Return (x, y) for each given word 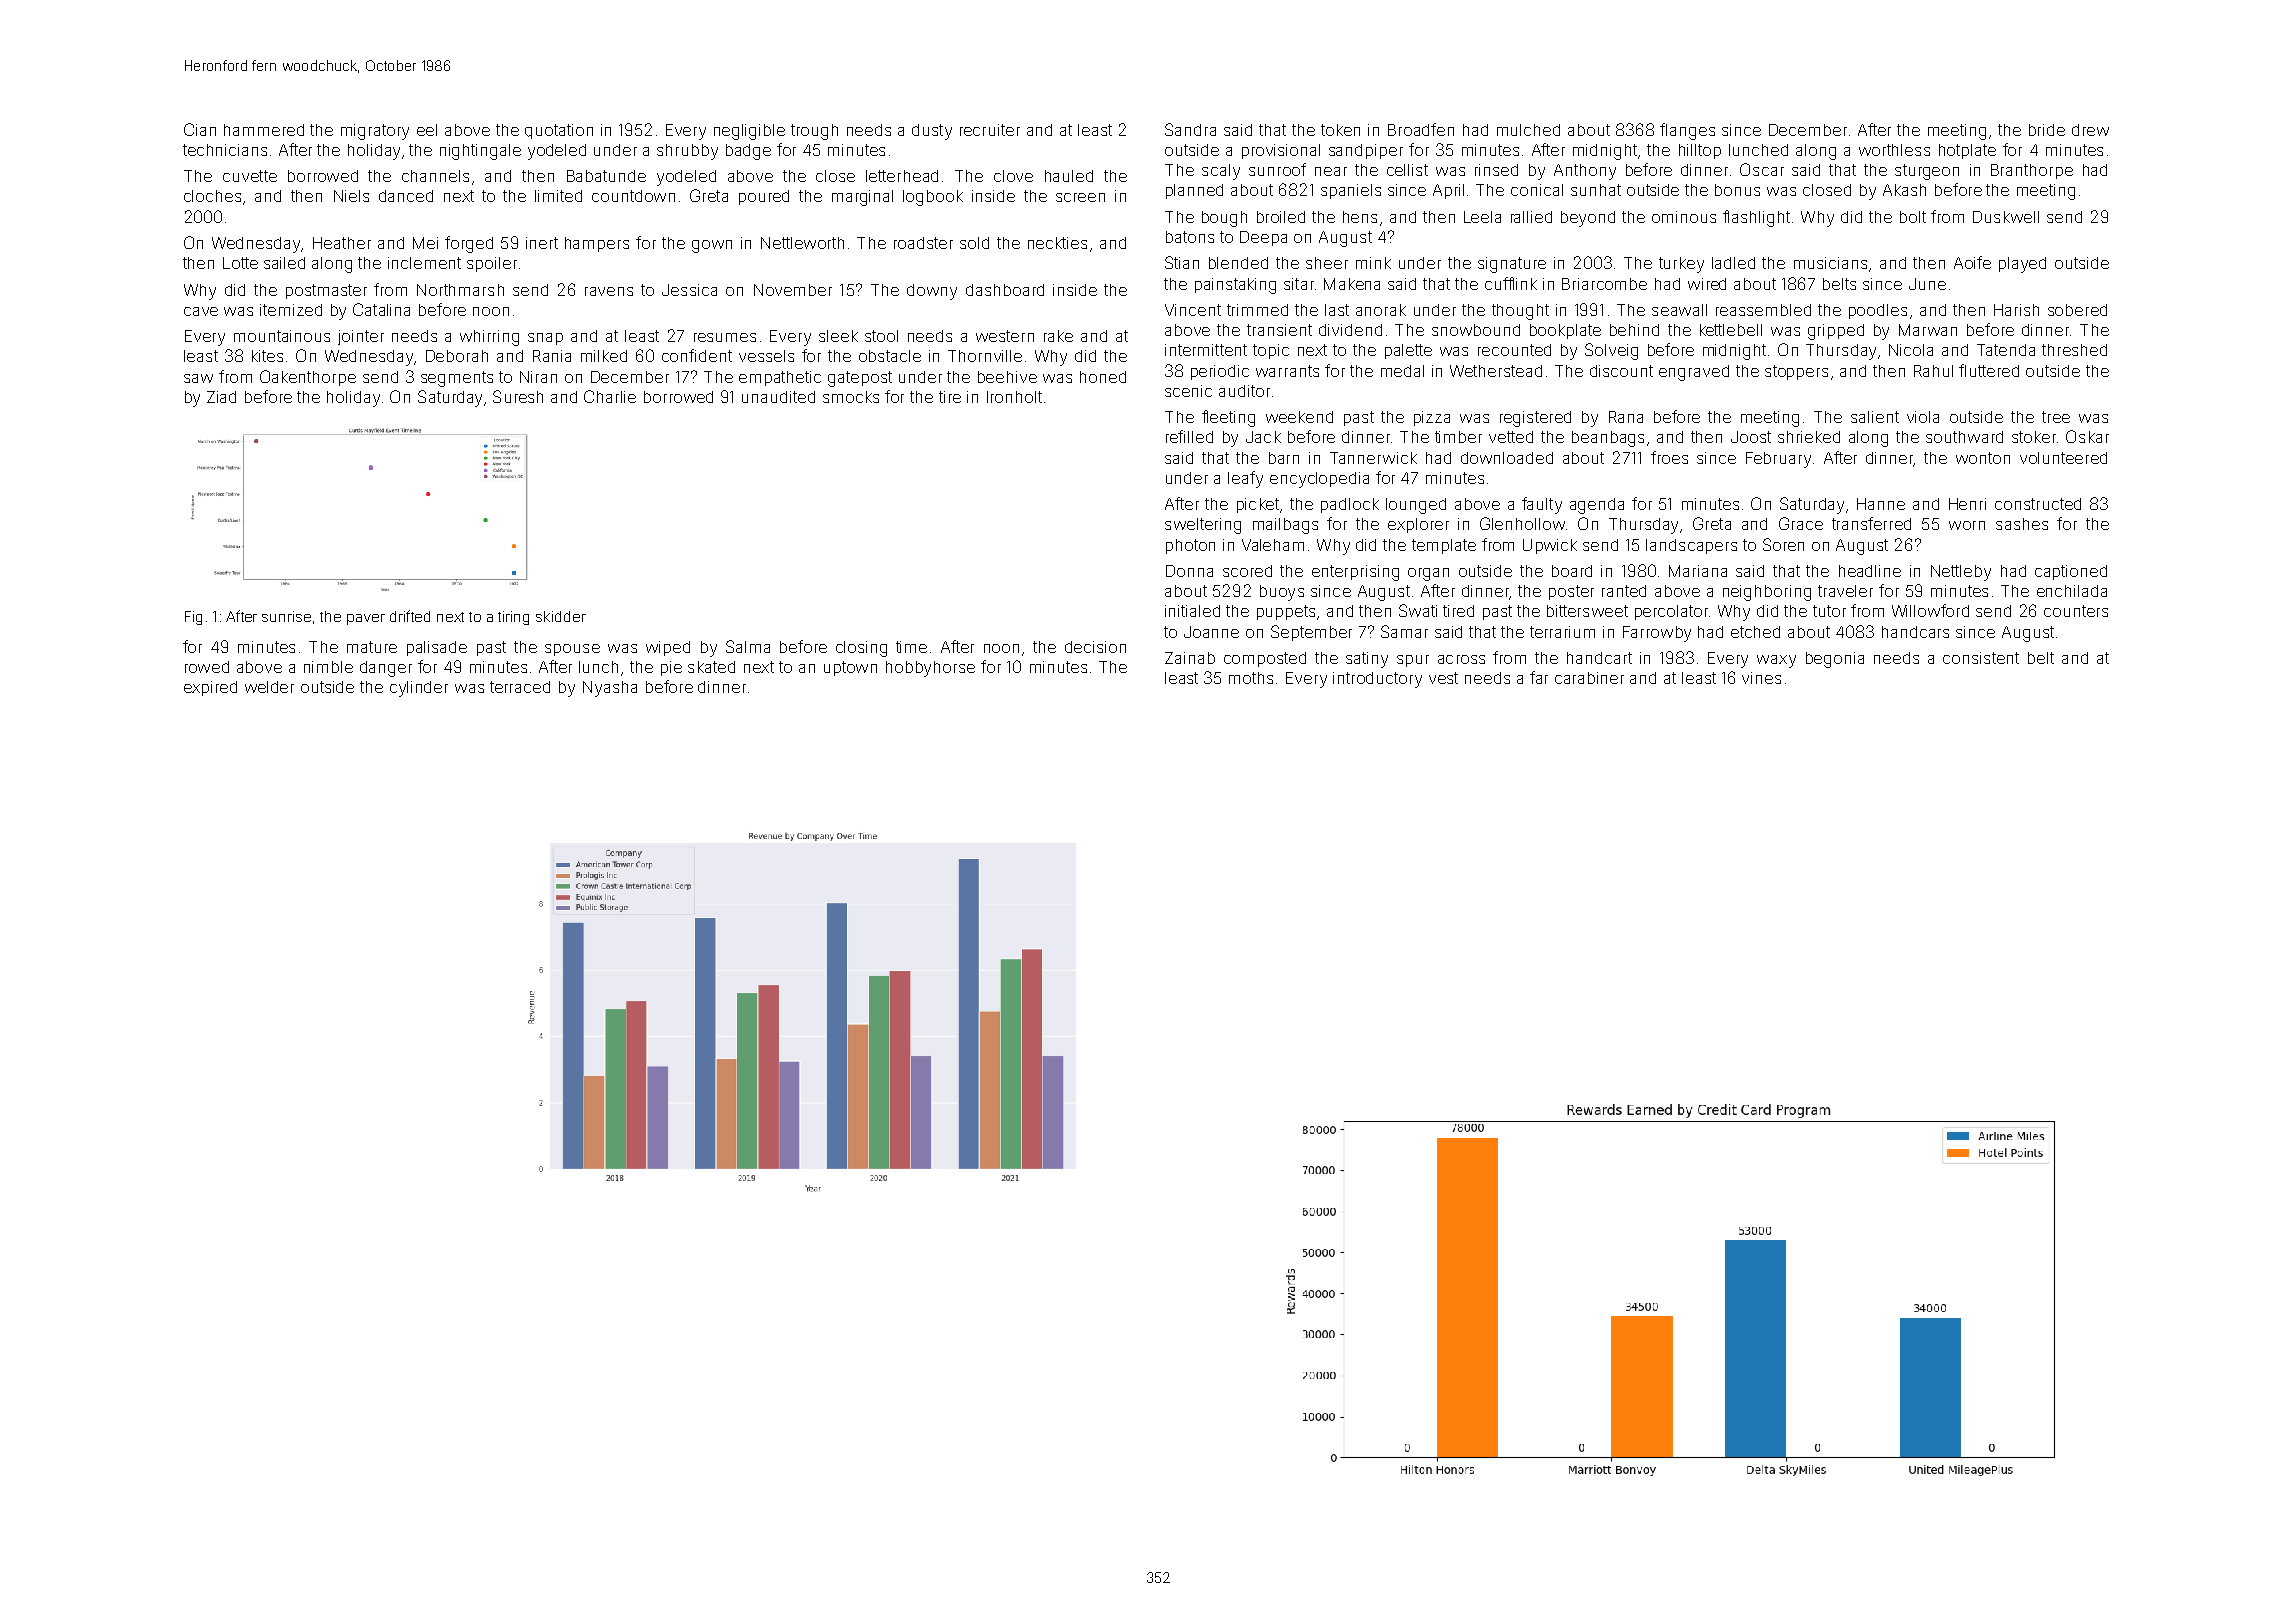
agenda (1597, 506)
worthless (1894, 150)
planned (1194, 191)
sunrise (286, 616)
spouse (572, 650)
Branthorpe (2032, 171)
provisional (1281, 151)
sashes (2022, 524)
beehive (1007, 377)
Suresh (518, 396)
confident (697, 355)
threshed (2074, 350)
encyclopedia (1319, 480)
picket (1258, 505)
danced (406, 196)
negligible (749, 132)
